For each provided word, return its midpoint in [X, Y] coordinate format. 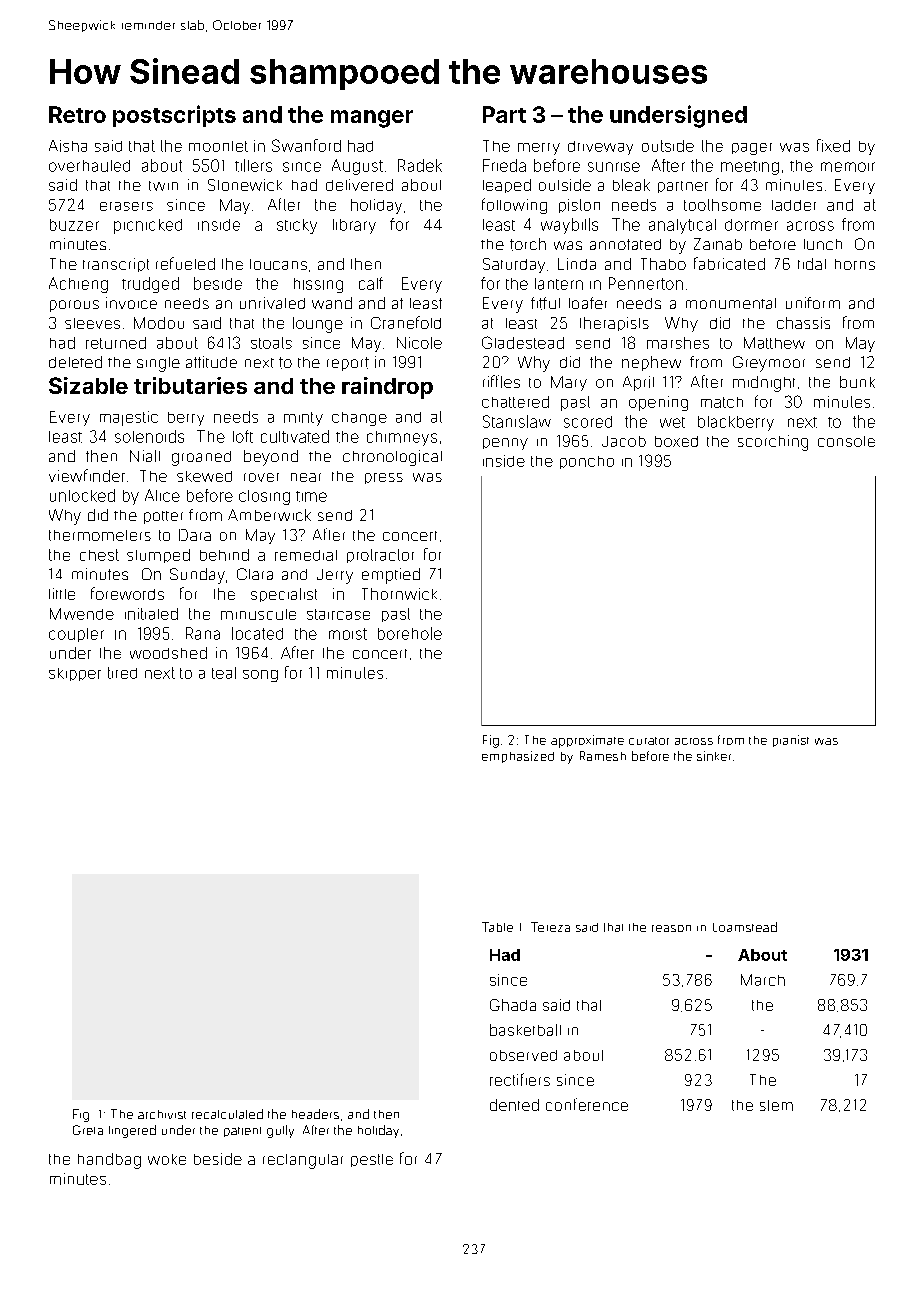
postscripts [174, 116]
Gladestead [523, 342]
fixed [833, 145]
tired [122, 673]
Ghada [513, 1005]
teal [224, 673]
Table [497, 927]
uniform [813, 303]
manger [372, 119]
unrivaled [272, 303]
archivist [162, 1114]
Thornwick [399, 594]
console [846, 441]
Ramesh [603, 756]
